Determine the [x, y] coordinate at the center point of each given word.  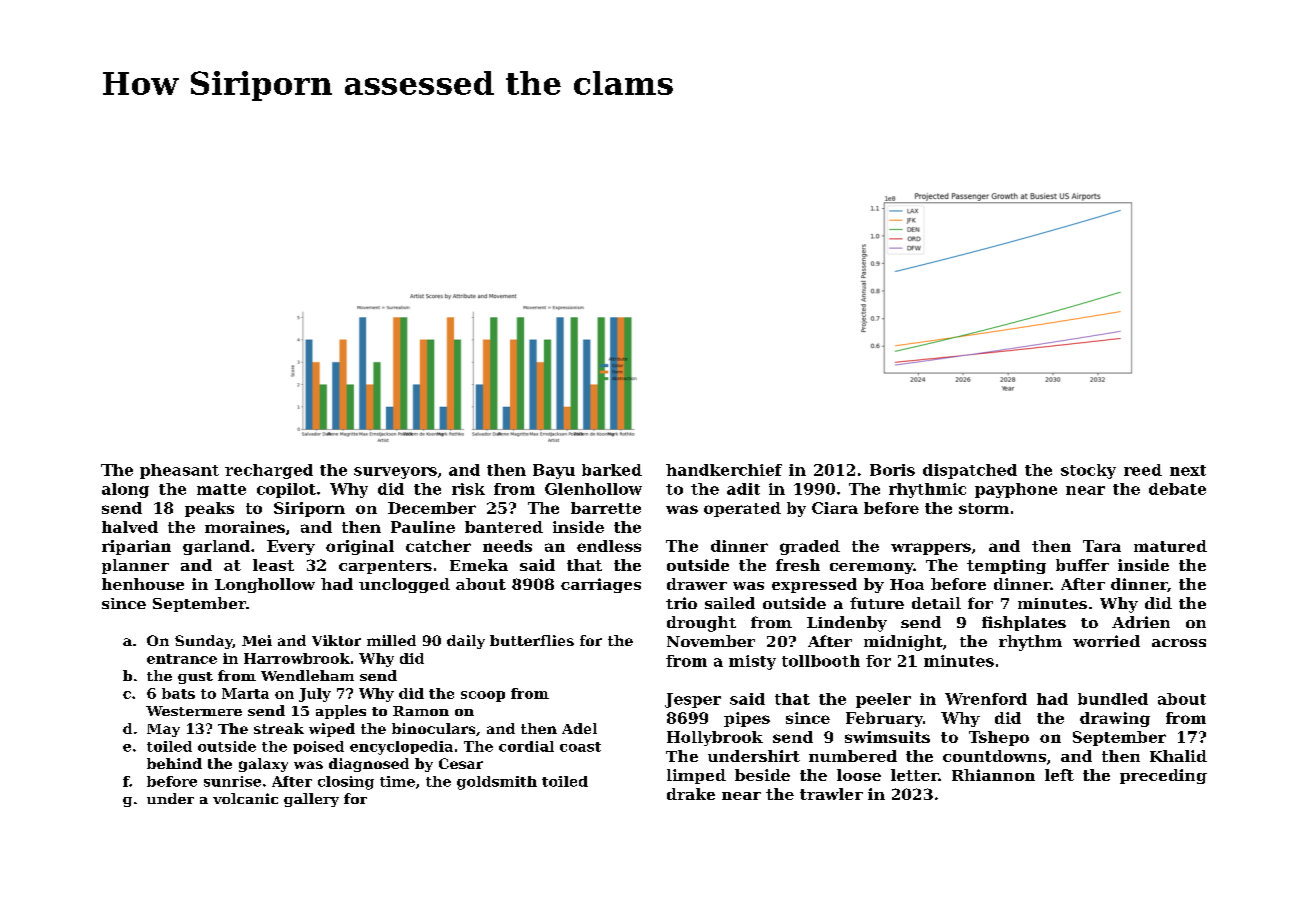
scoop [483, 696]
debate [1177, 489]
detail [936, 603]
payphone [1016, 490]
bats [178, 693]
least [273, 565]
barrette [606, 508]
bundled [1113, 699]
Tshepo [999, 738]
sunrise [232, 781]
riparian [136, 547]
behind [174, 763]
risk [468, 489]
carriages [601, 585]
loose [859, 775]
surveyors [395, 473]
